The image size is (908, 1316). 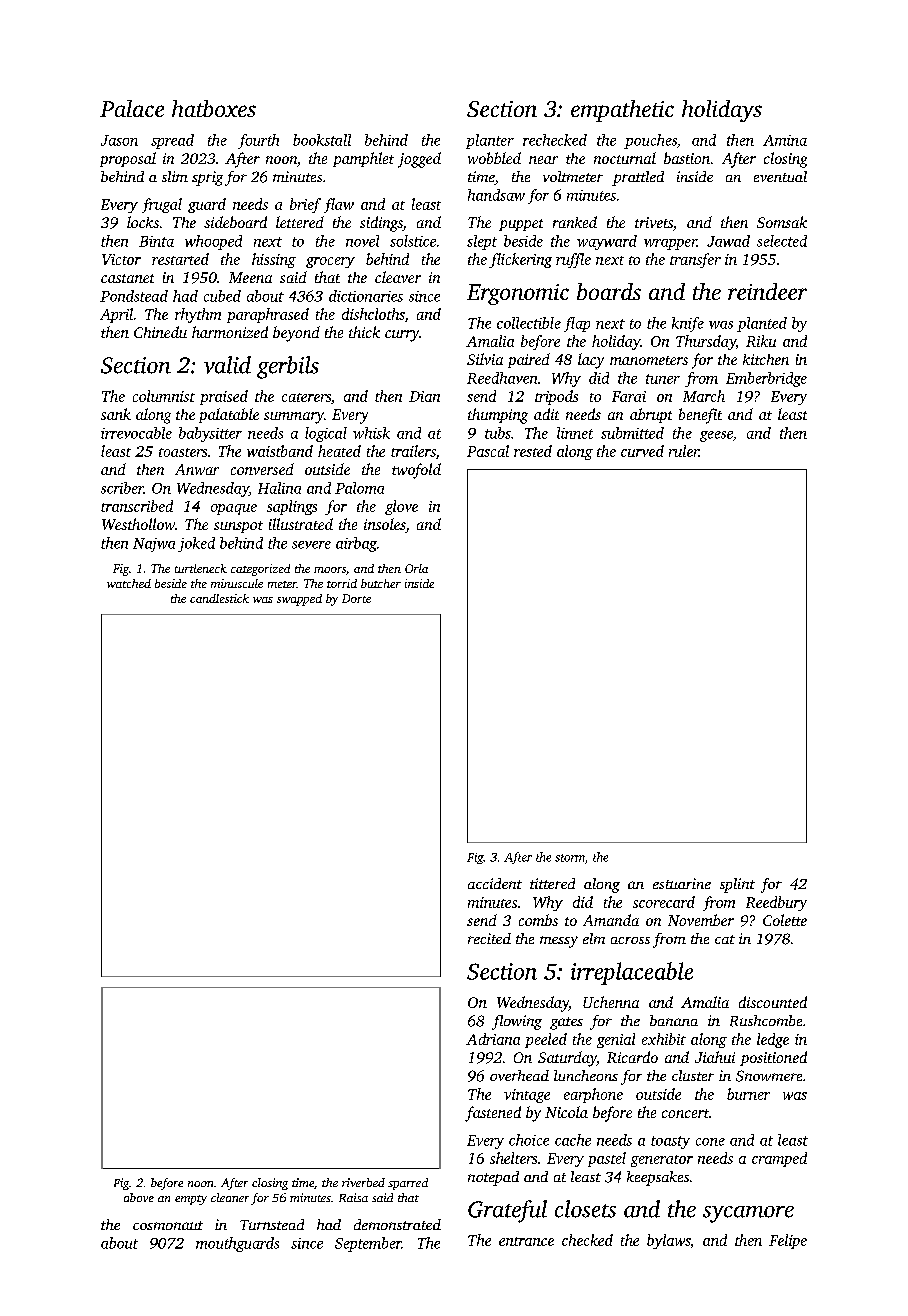 What do you see at coordinates (716, 436) in the screenshot?
I see `geese` at bounding box center [716, 436].
